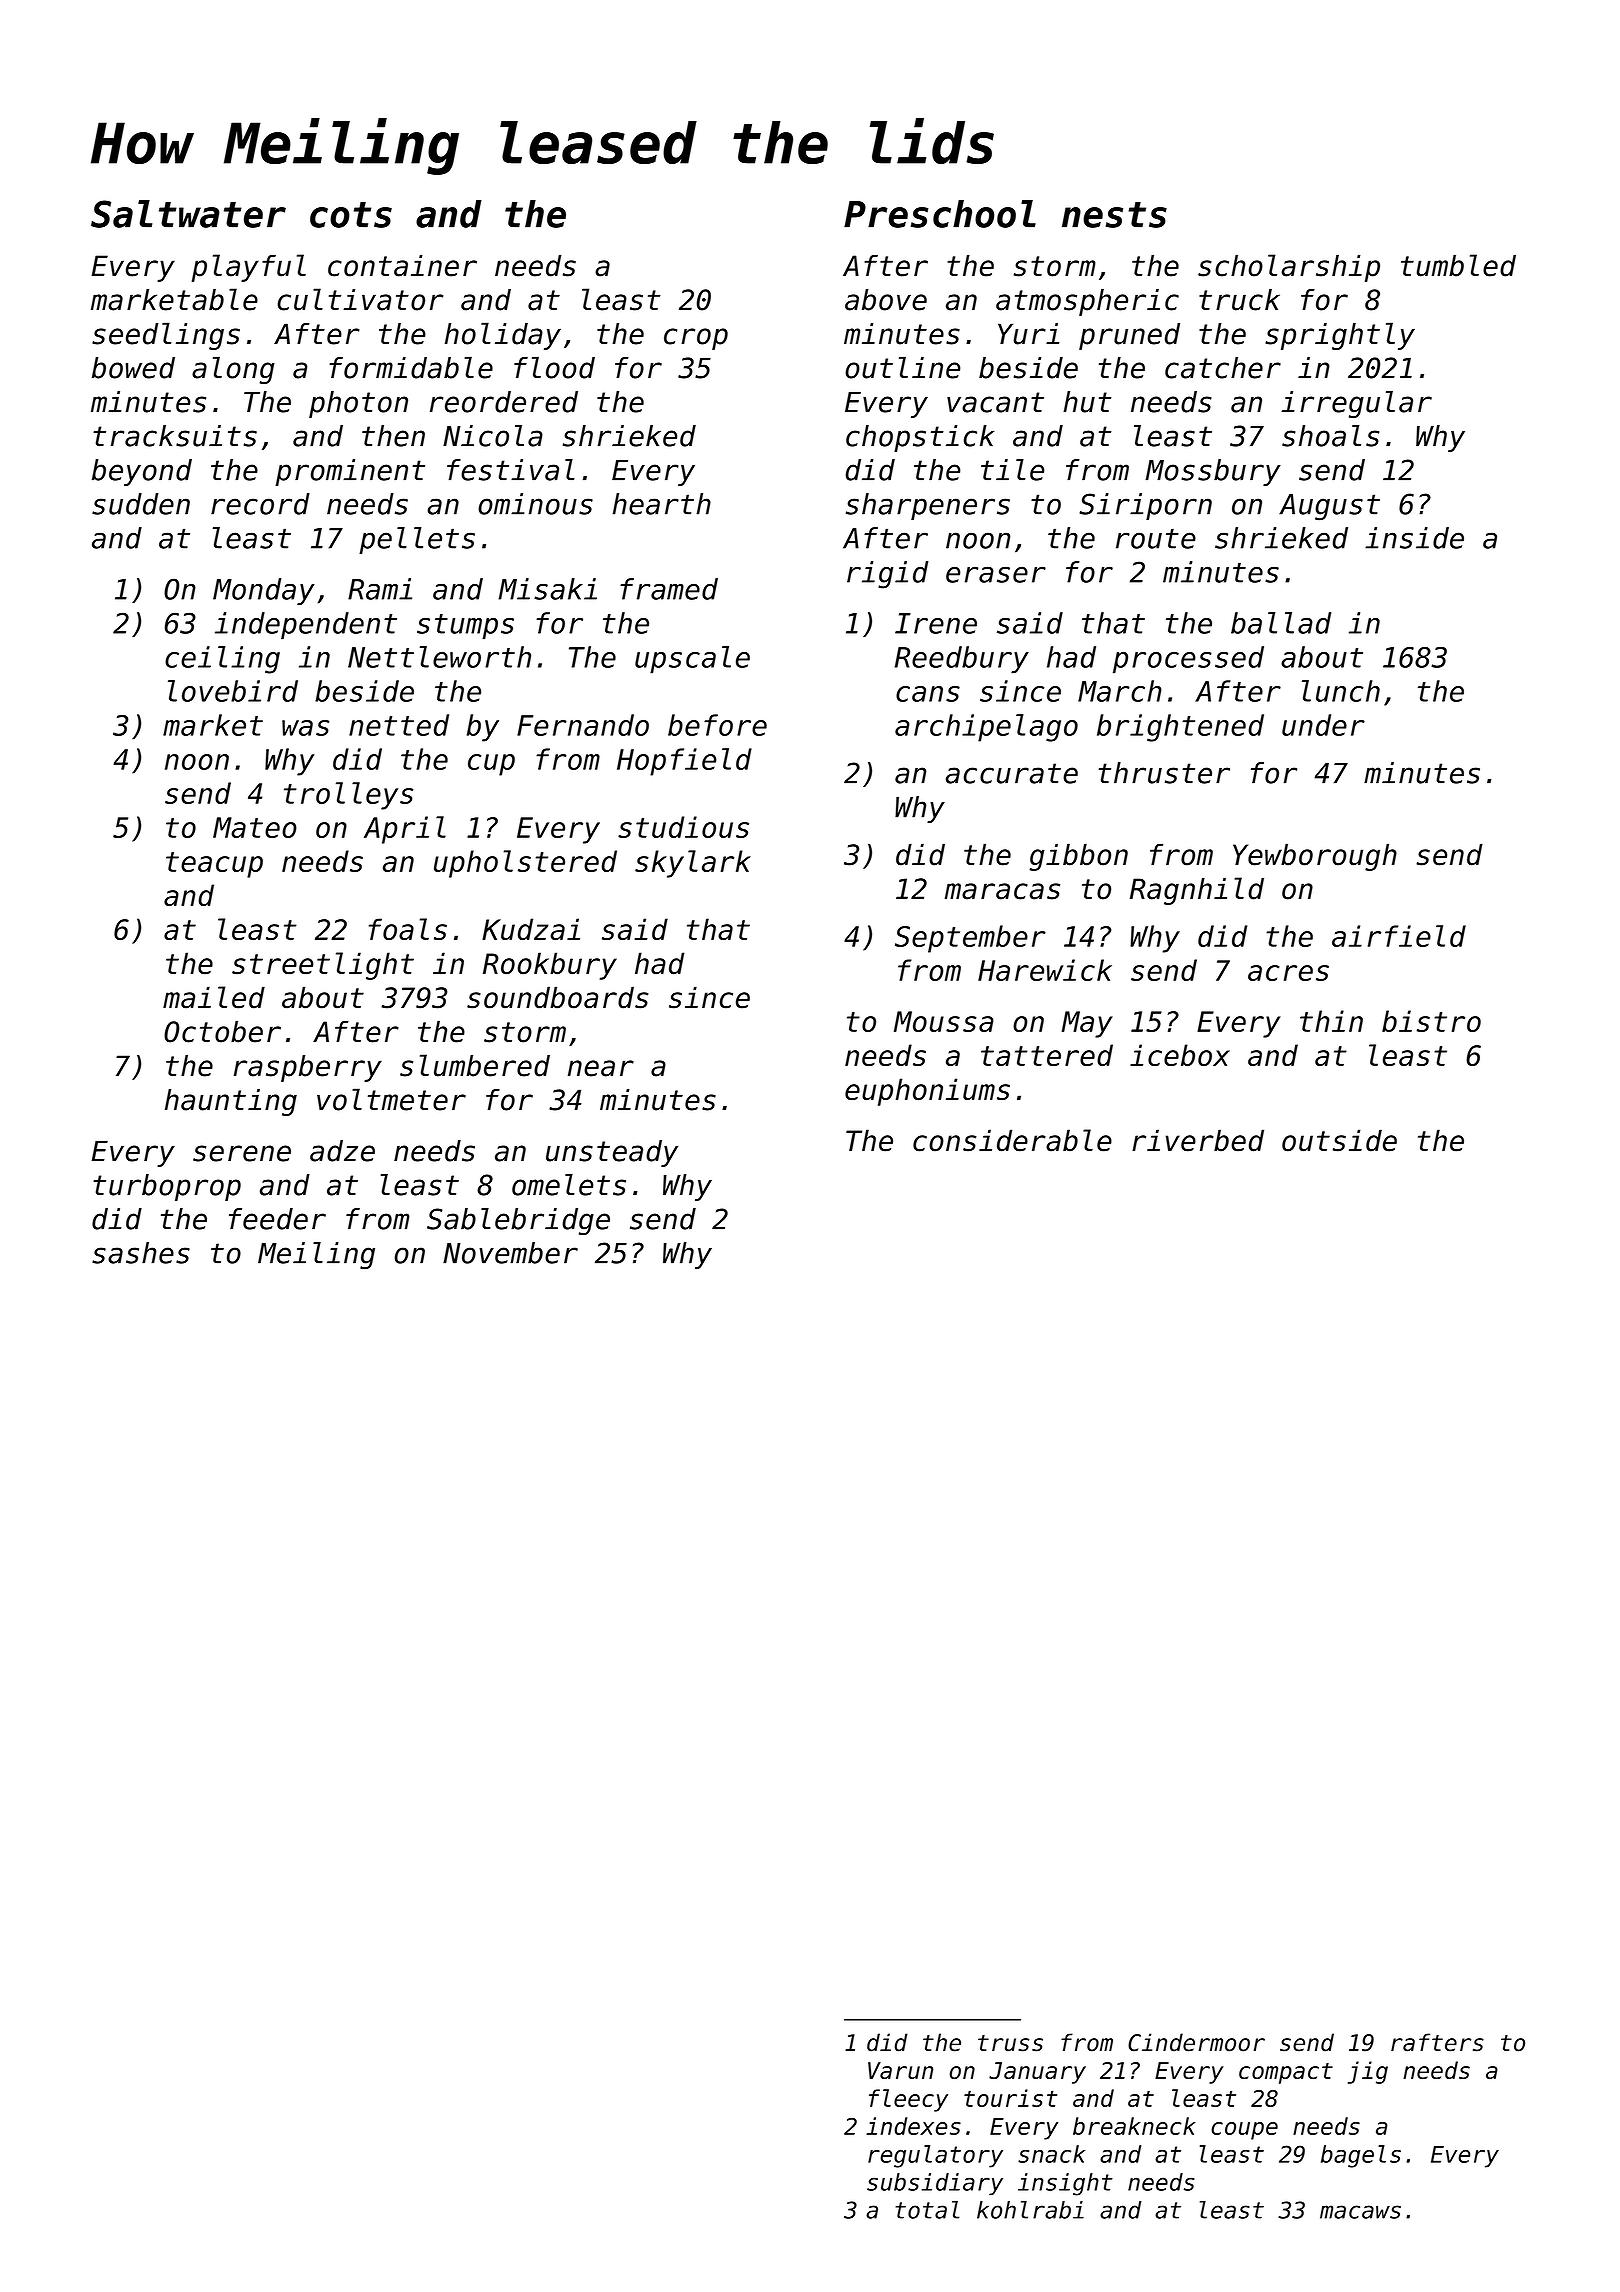  I want to click on total, so click(928, 2210).
